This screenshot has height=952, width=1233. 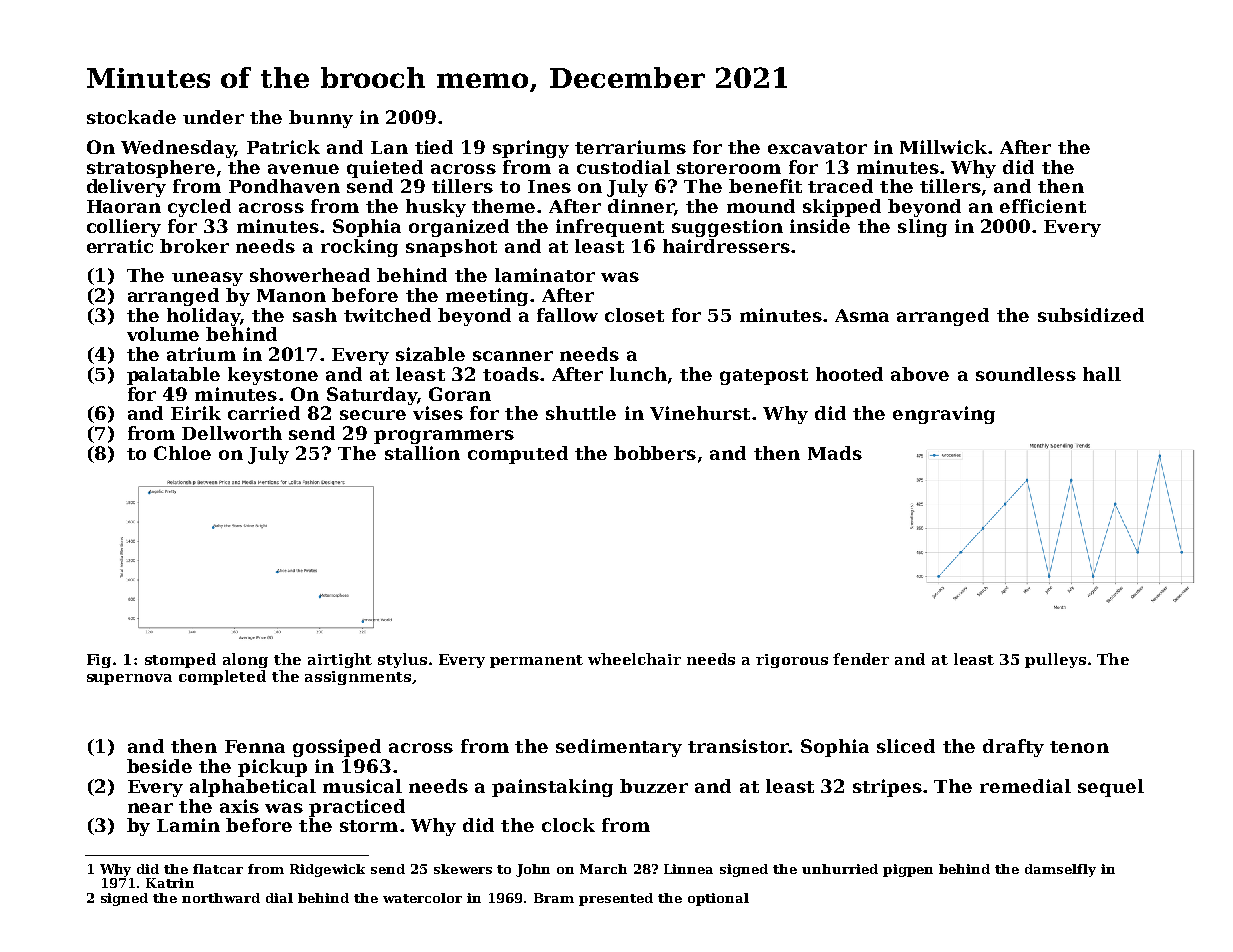 What do you see at coordinates (131, 117) in the screenshot?
I see `stockade` at bounding box center [131, 117].
